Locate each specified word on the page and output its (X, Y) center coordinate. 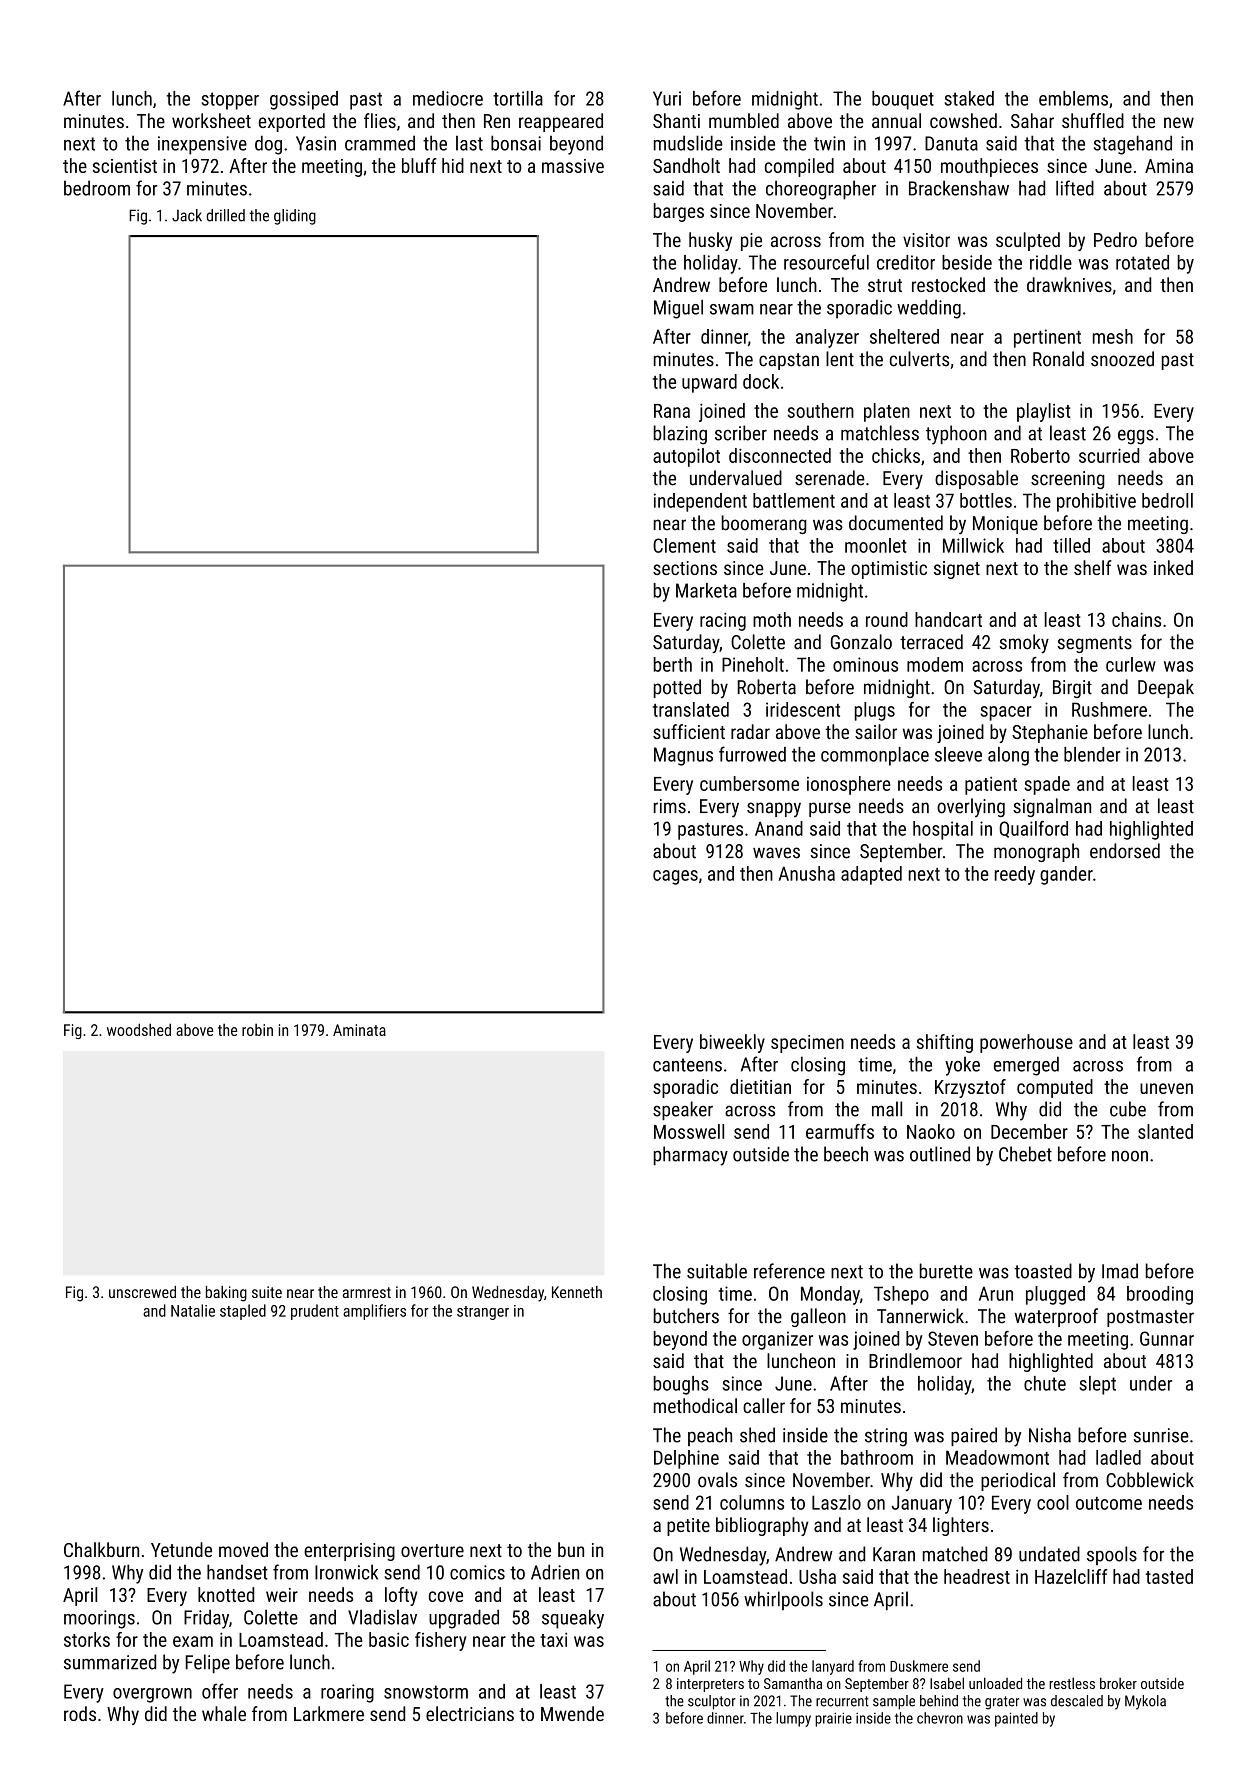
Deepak (1166, 688)
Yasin (316, 143)
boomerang (764, 524)
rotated (1142, 262)
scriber (741, 433)
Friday (206, 1619)
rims (670, 806)
